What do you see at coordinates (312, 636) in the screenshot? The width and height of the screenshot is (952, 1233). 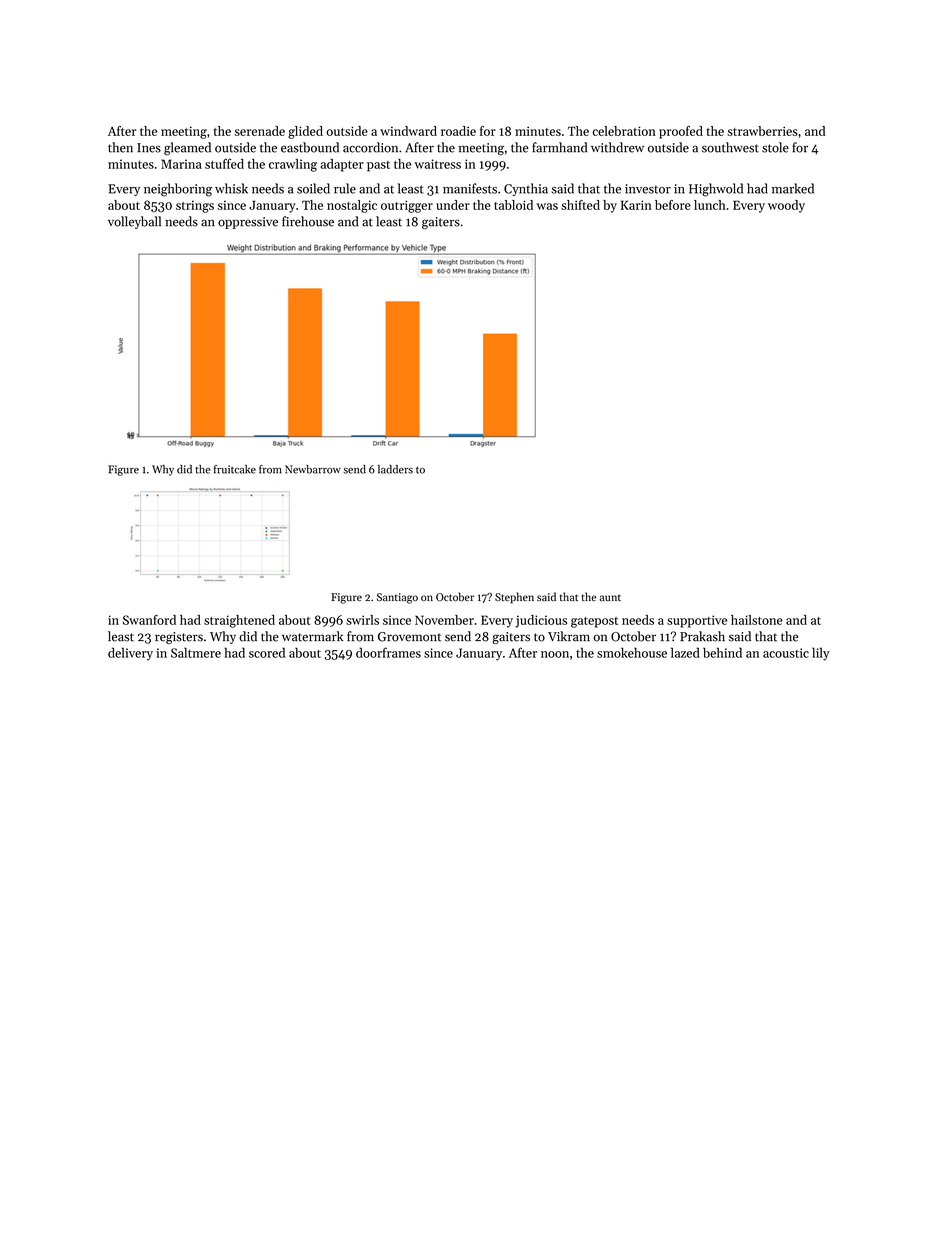 I see `watermark` at bounding box center [312, 636].
